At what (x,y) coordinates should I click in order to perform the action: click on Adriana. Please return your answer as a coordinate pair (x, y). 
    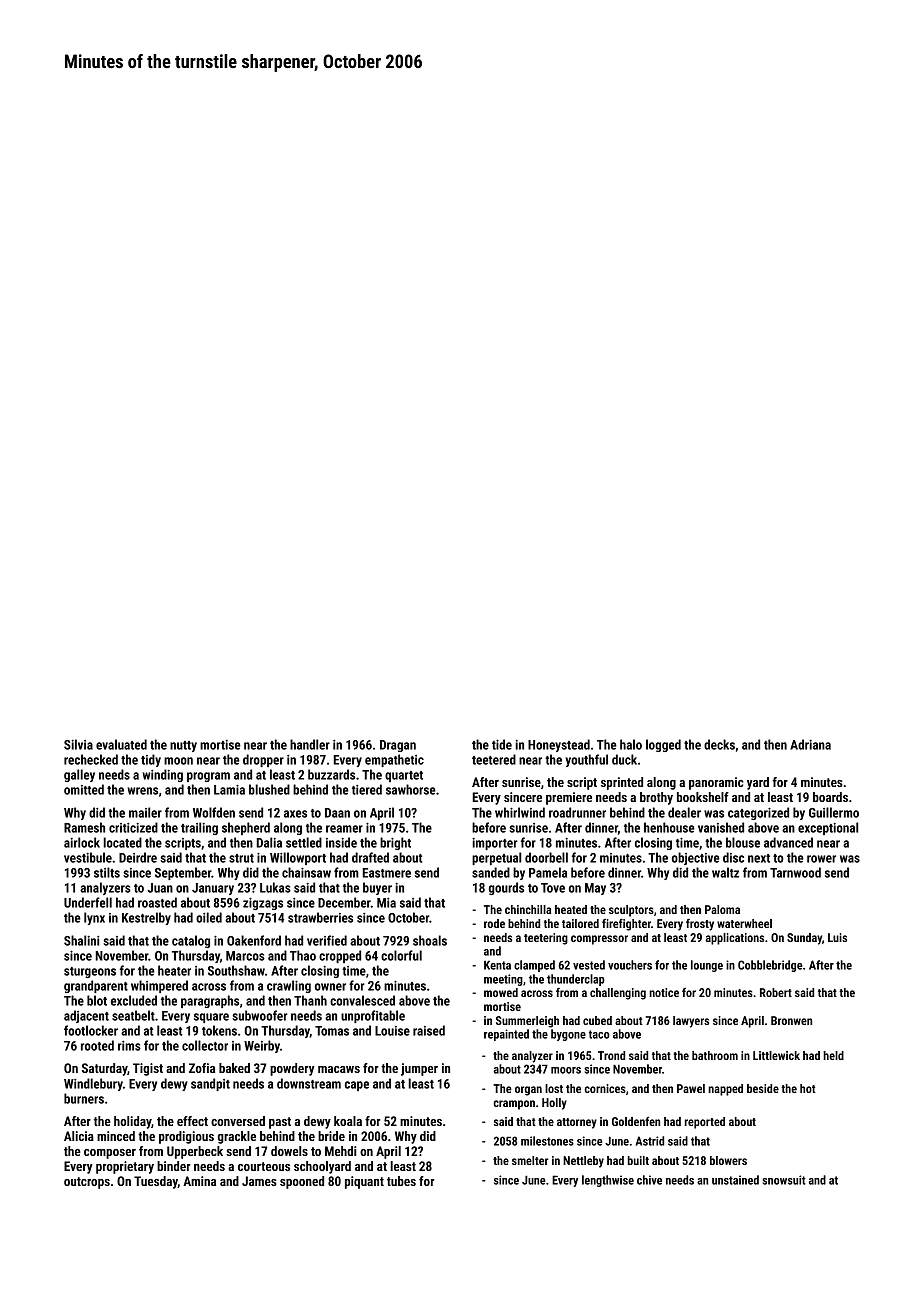
    Looking at the image, I should click on (810, 744).
